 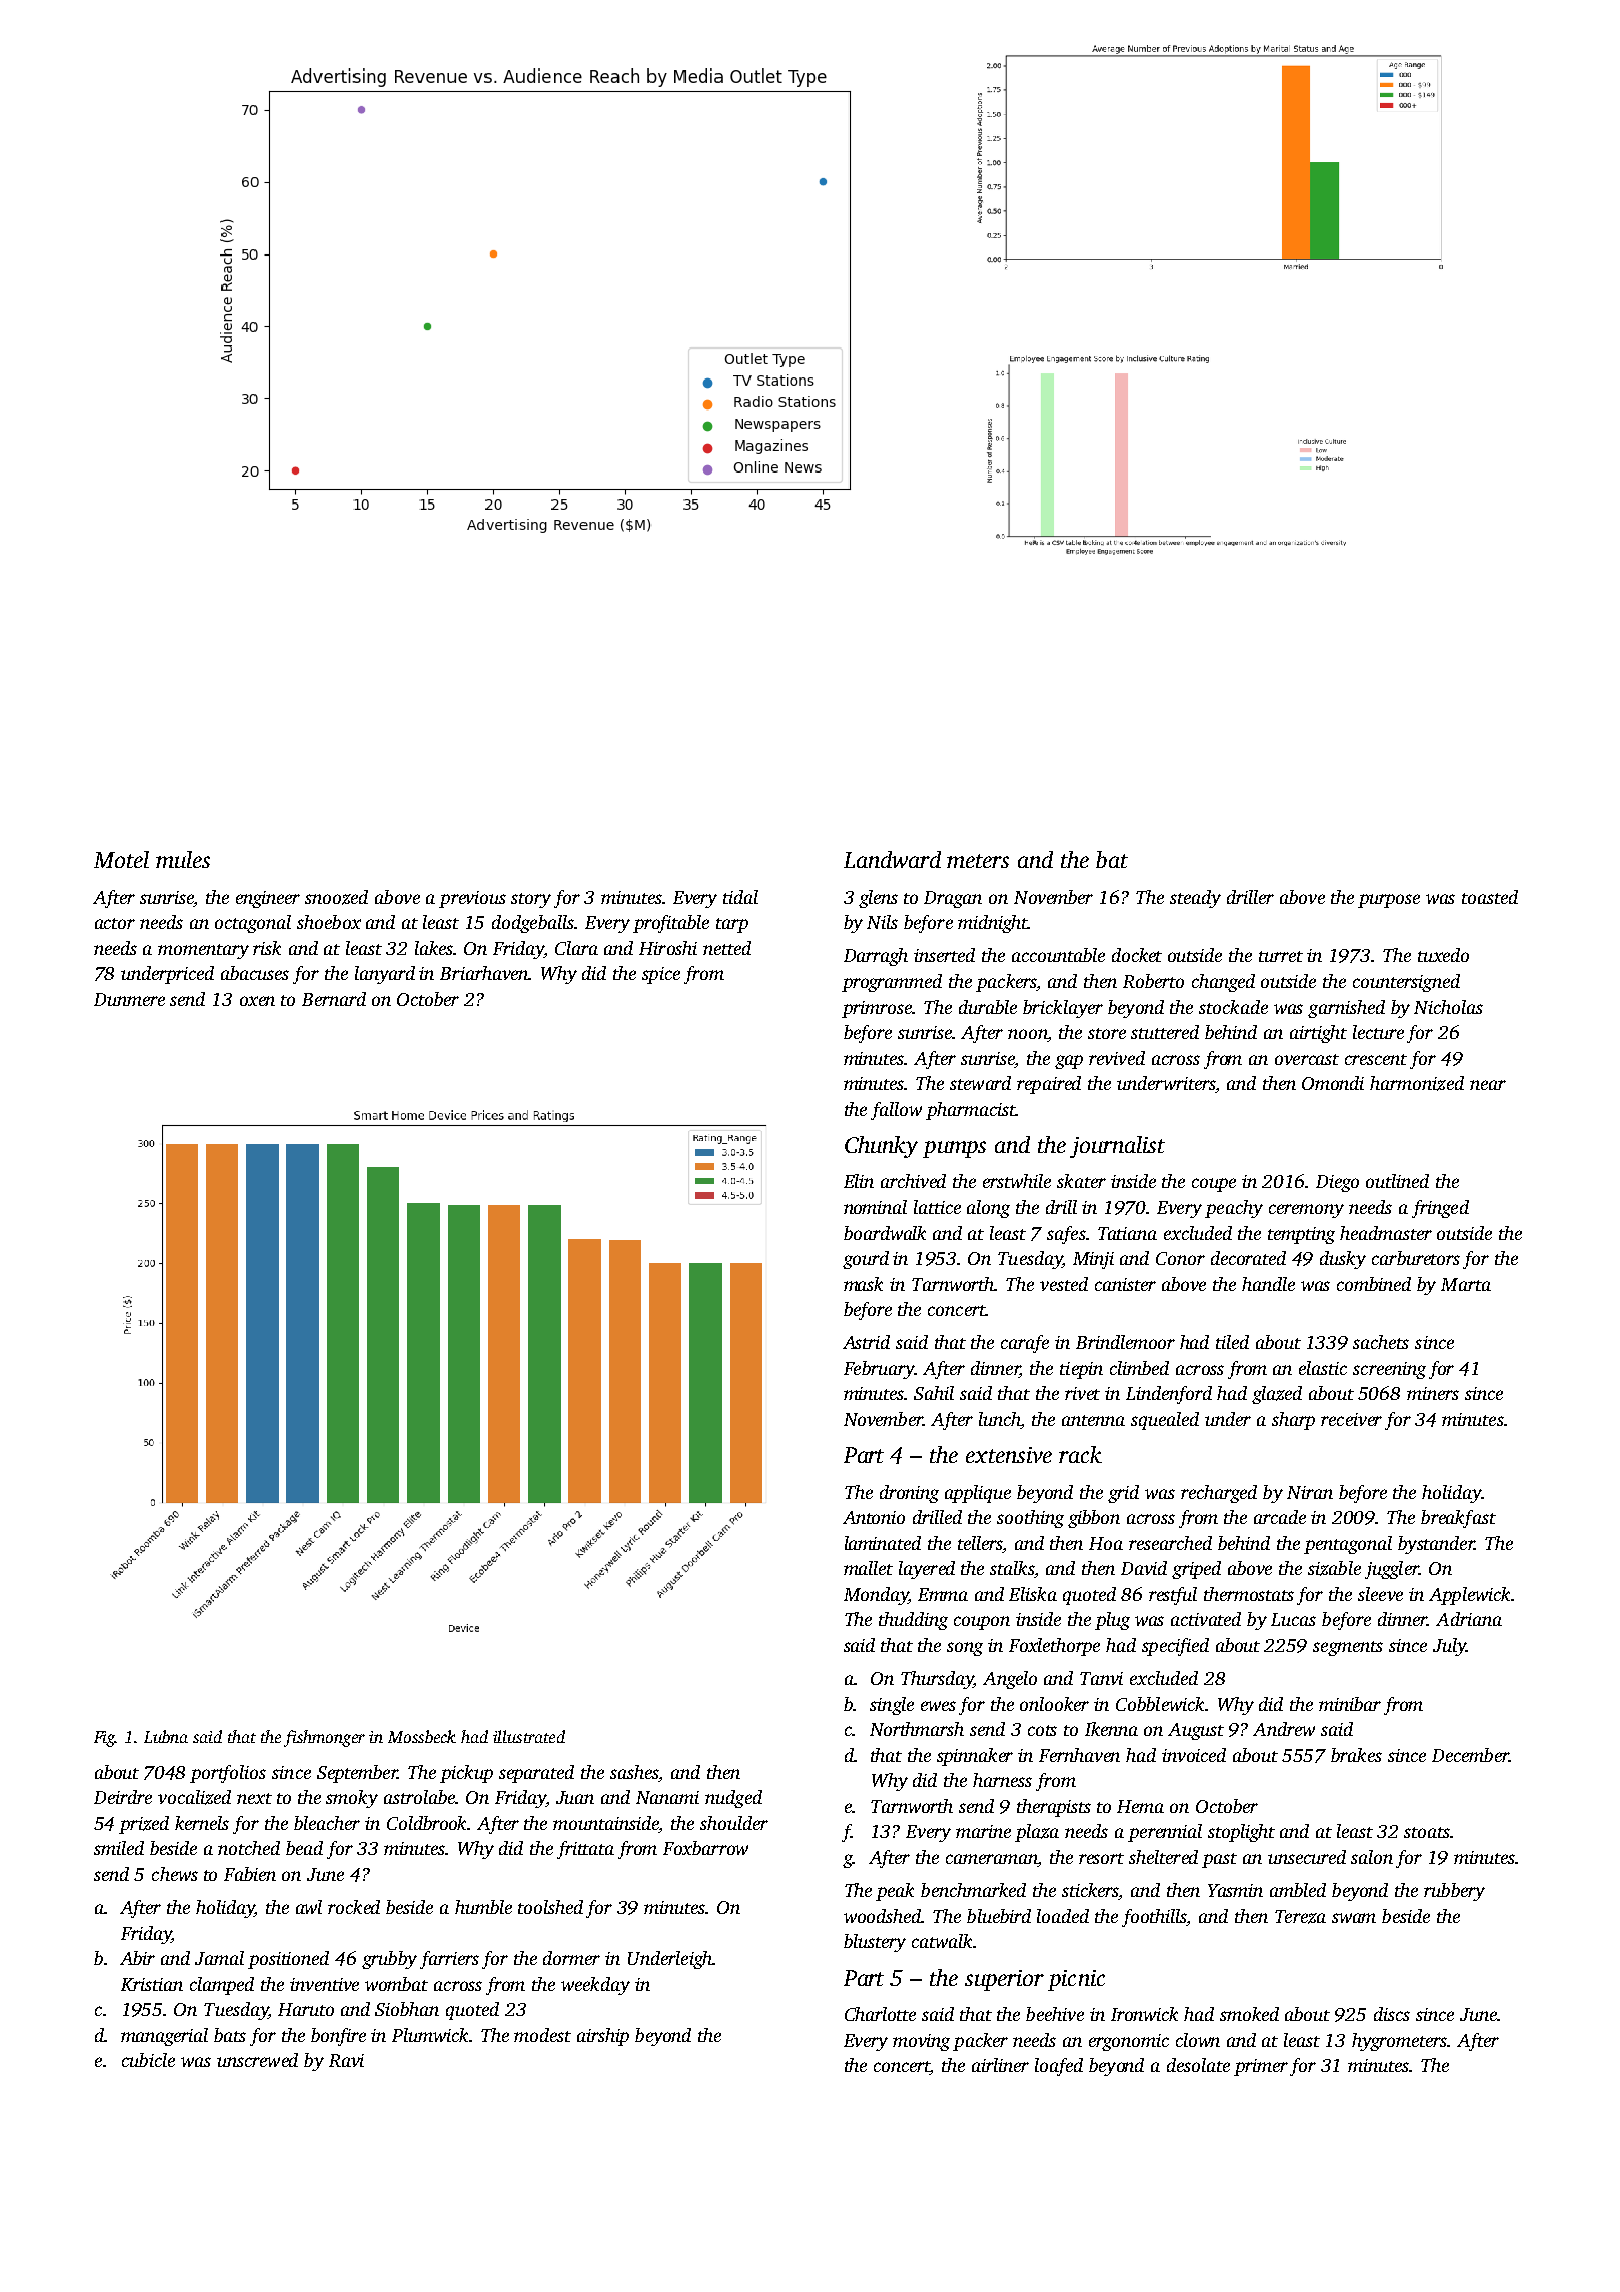 What do you see at coordinates (152, 1984) in the screenshot?
I see `Kristian` at bounding box center [152, 1984].
